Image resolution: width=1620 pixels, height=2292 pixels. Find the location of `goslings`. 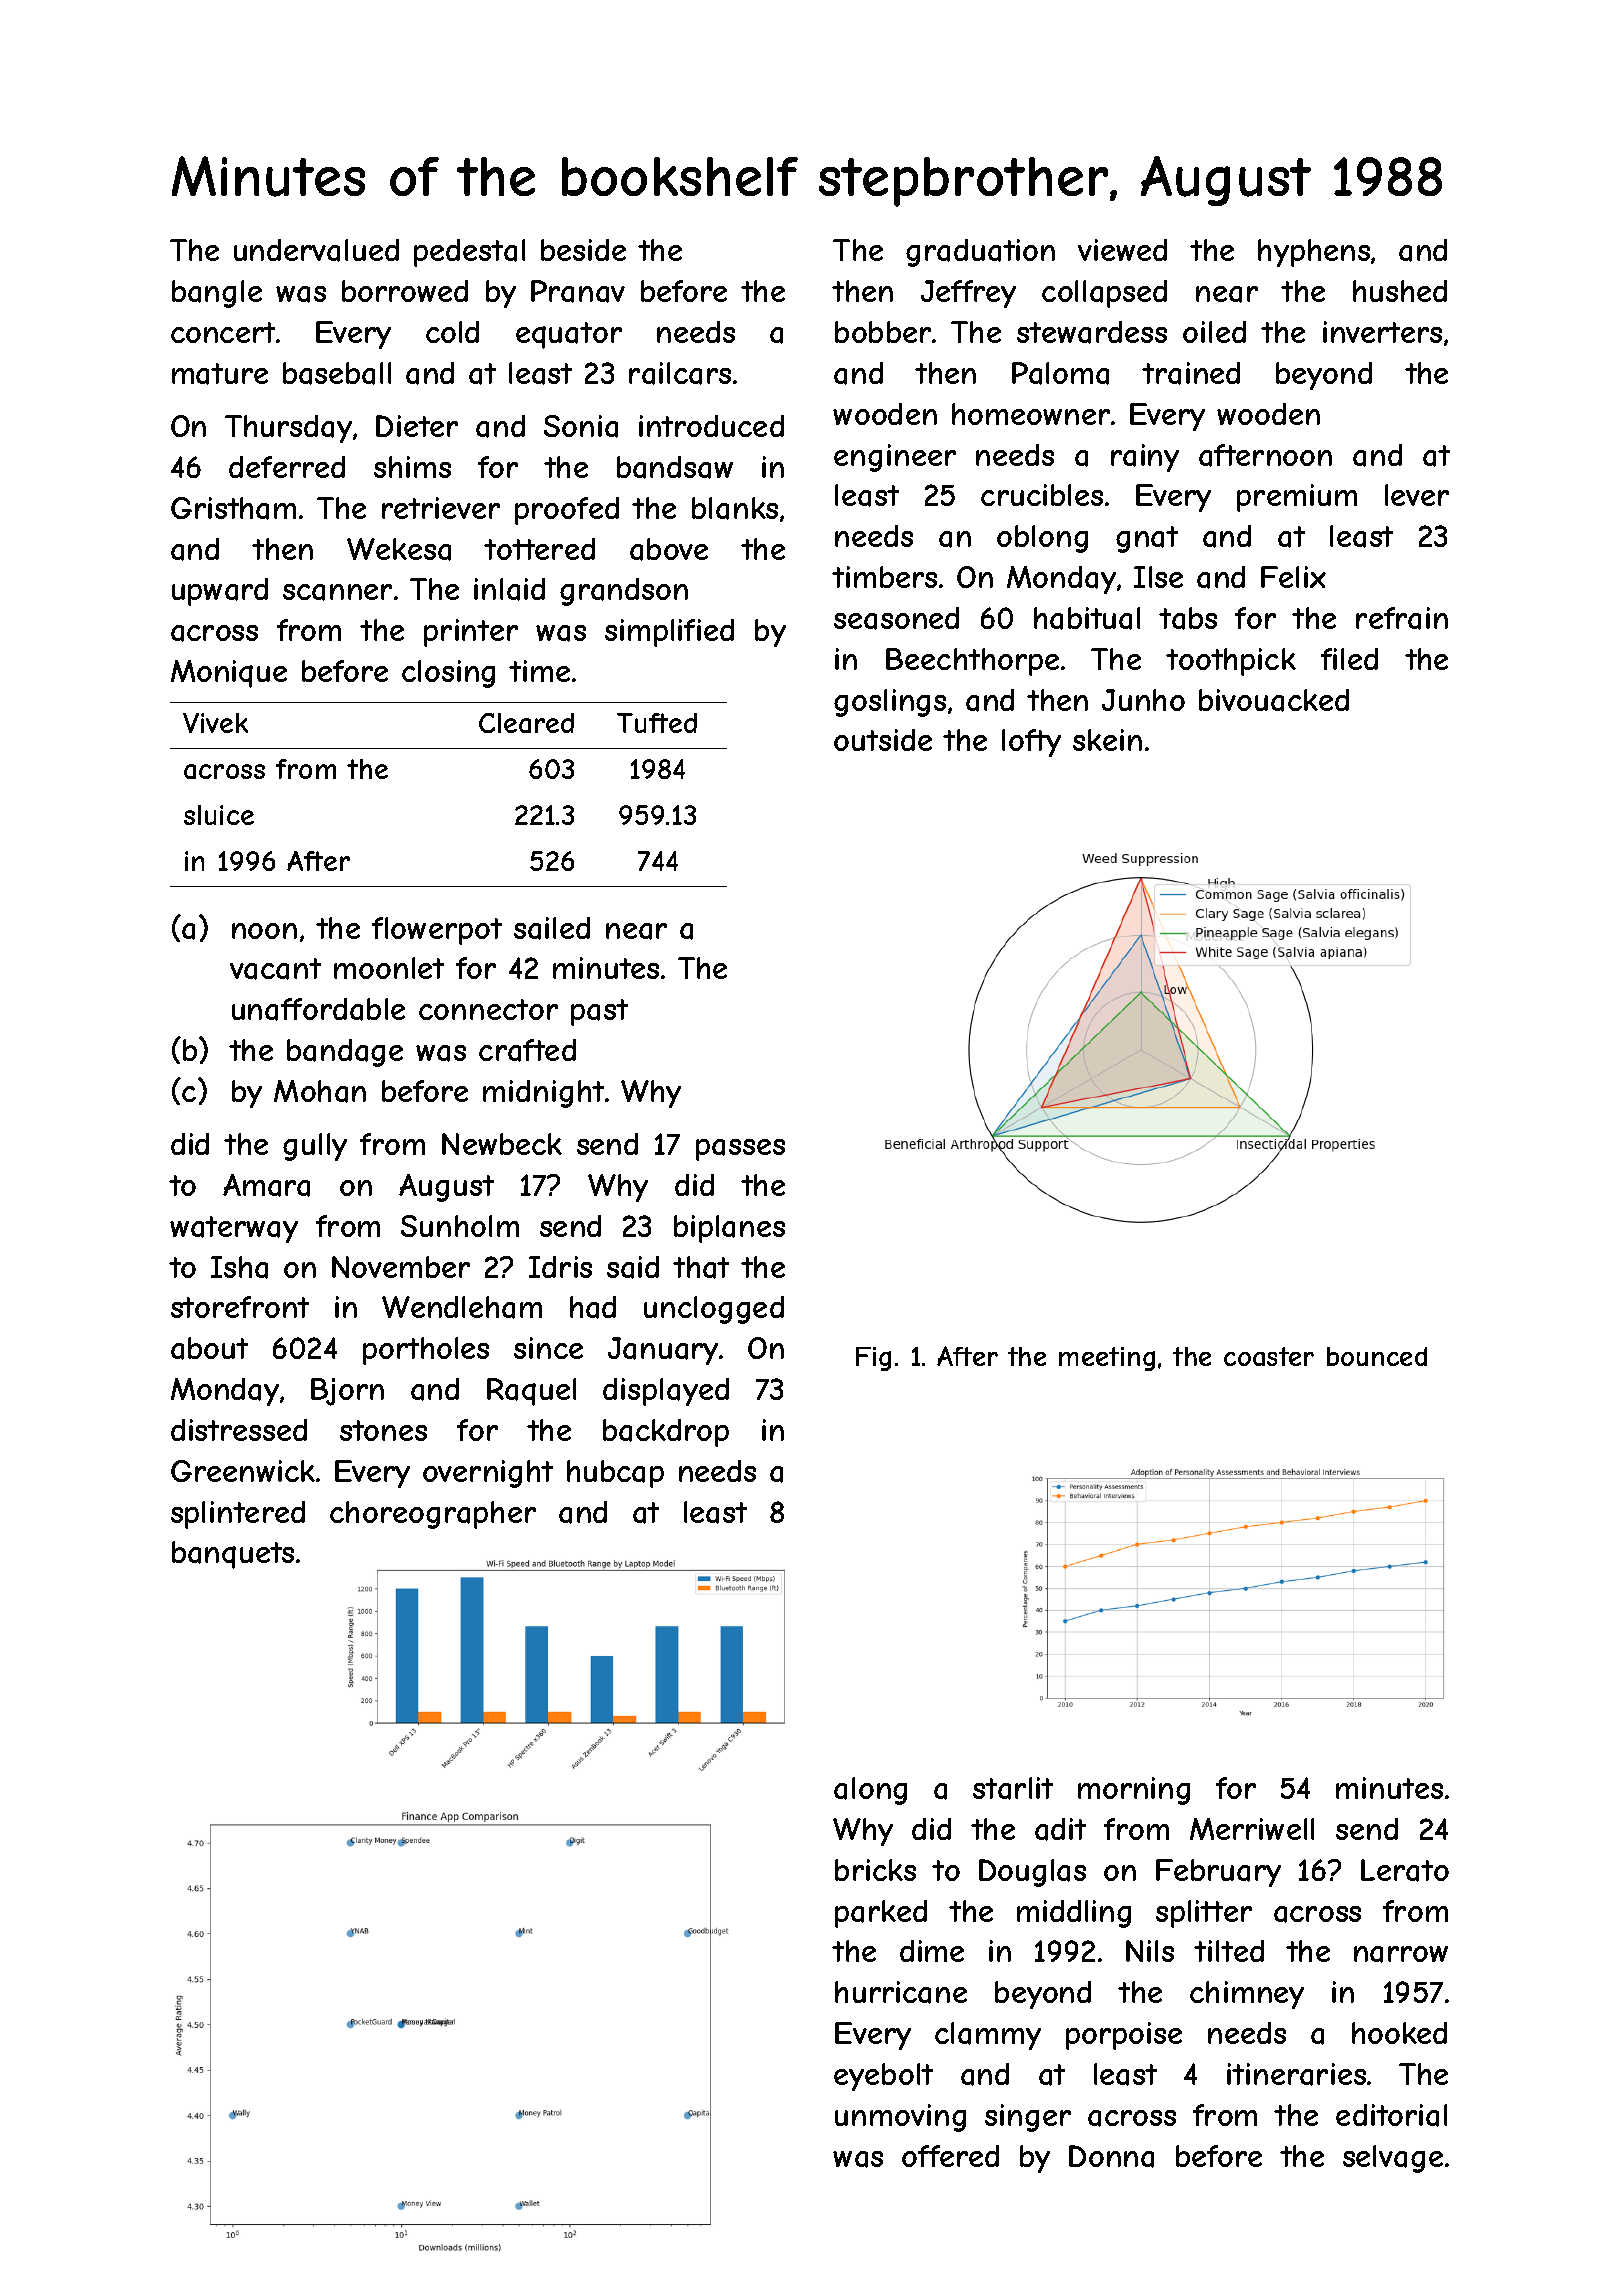

goslings is located at coordinates (890, 703).
